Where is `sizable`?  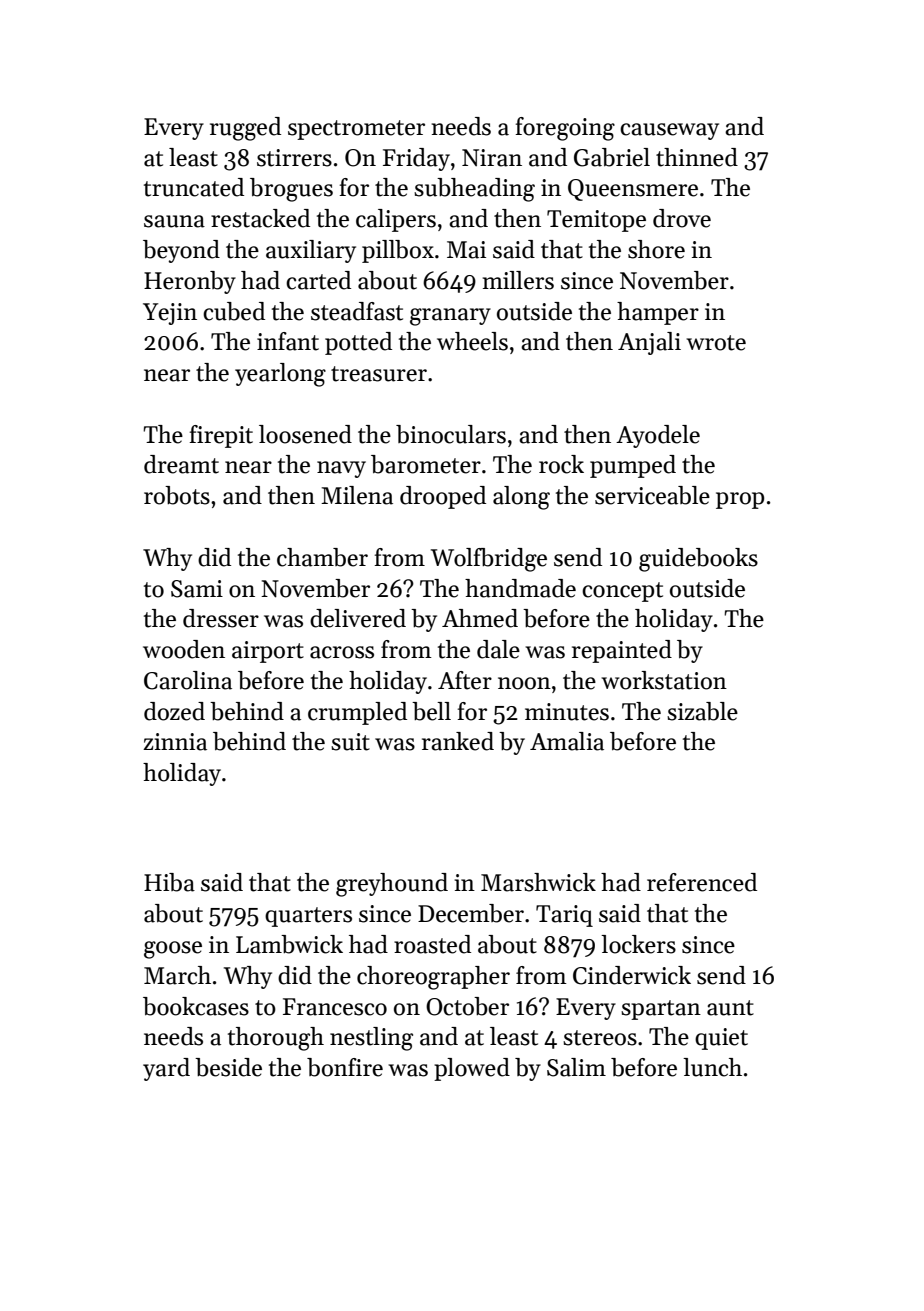 sizable is located at coordinates (702, 711).
